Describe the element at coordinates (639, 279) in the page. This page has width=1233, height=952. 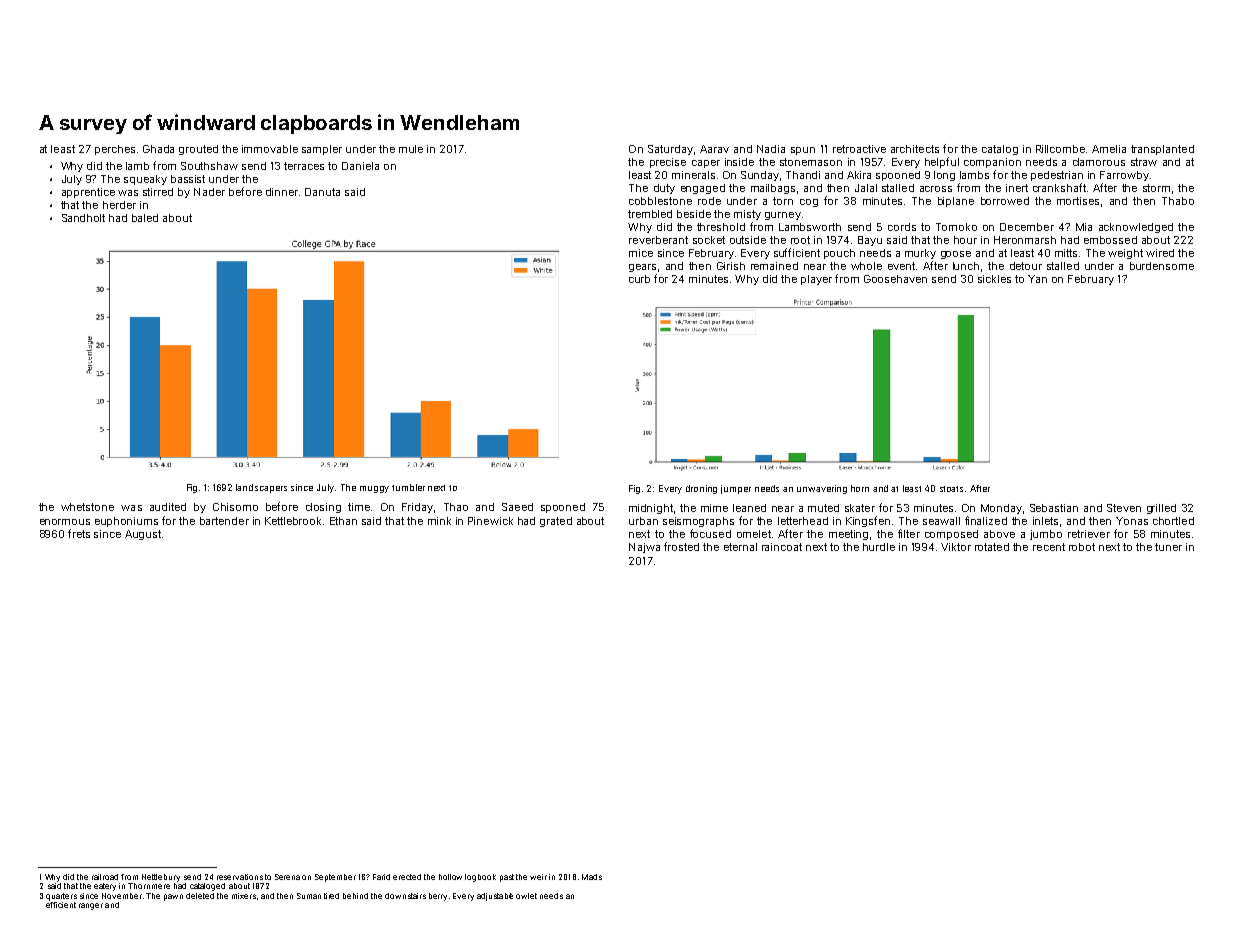
I see `curb` at that location.
